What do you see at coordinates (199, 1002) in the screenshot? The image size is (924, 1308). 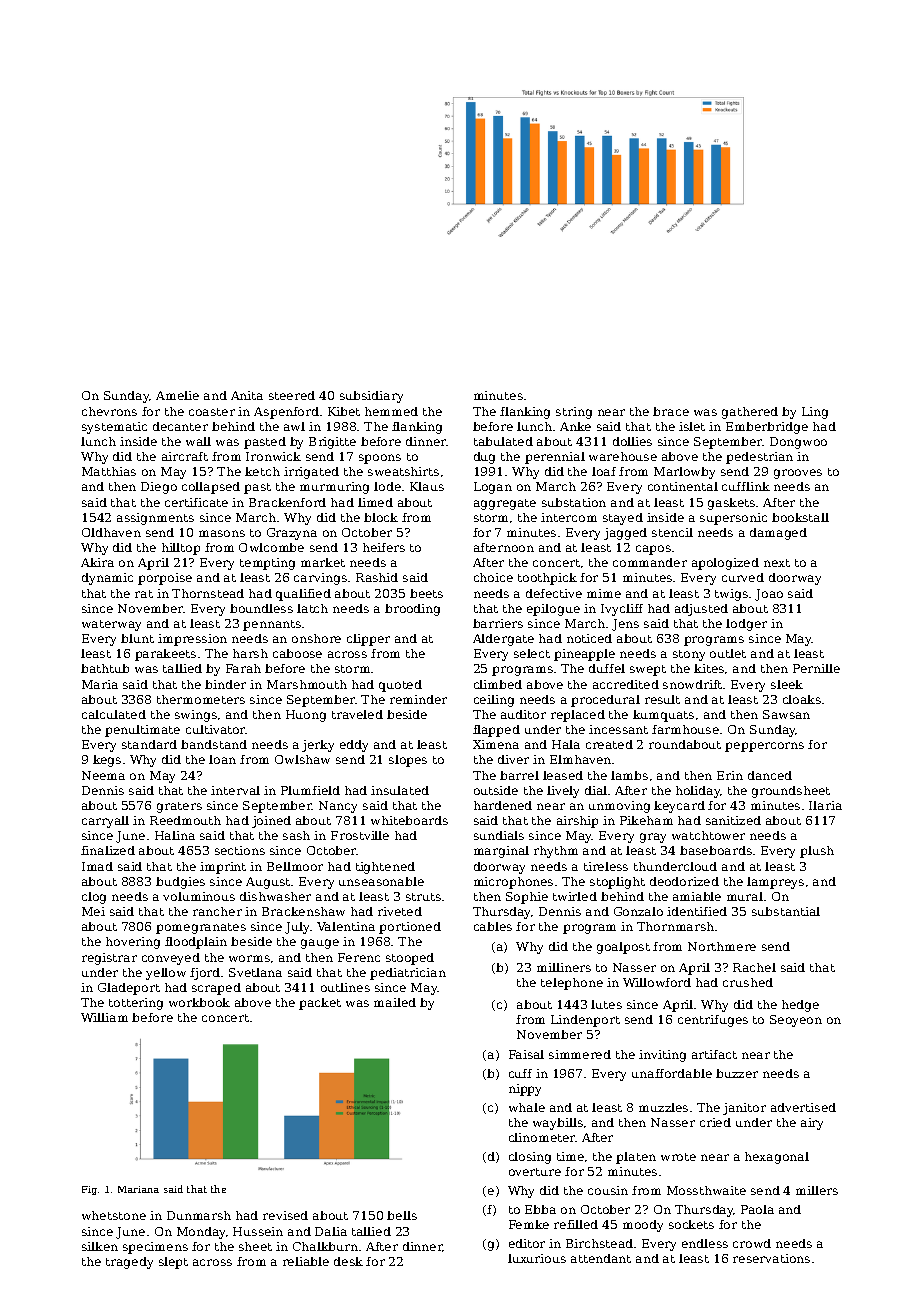 I see `workbook` at bounding box center [199, 1002].
